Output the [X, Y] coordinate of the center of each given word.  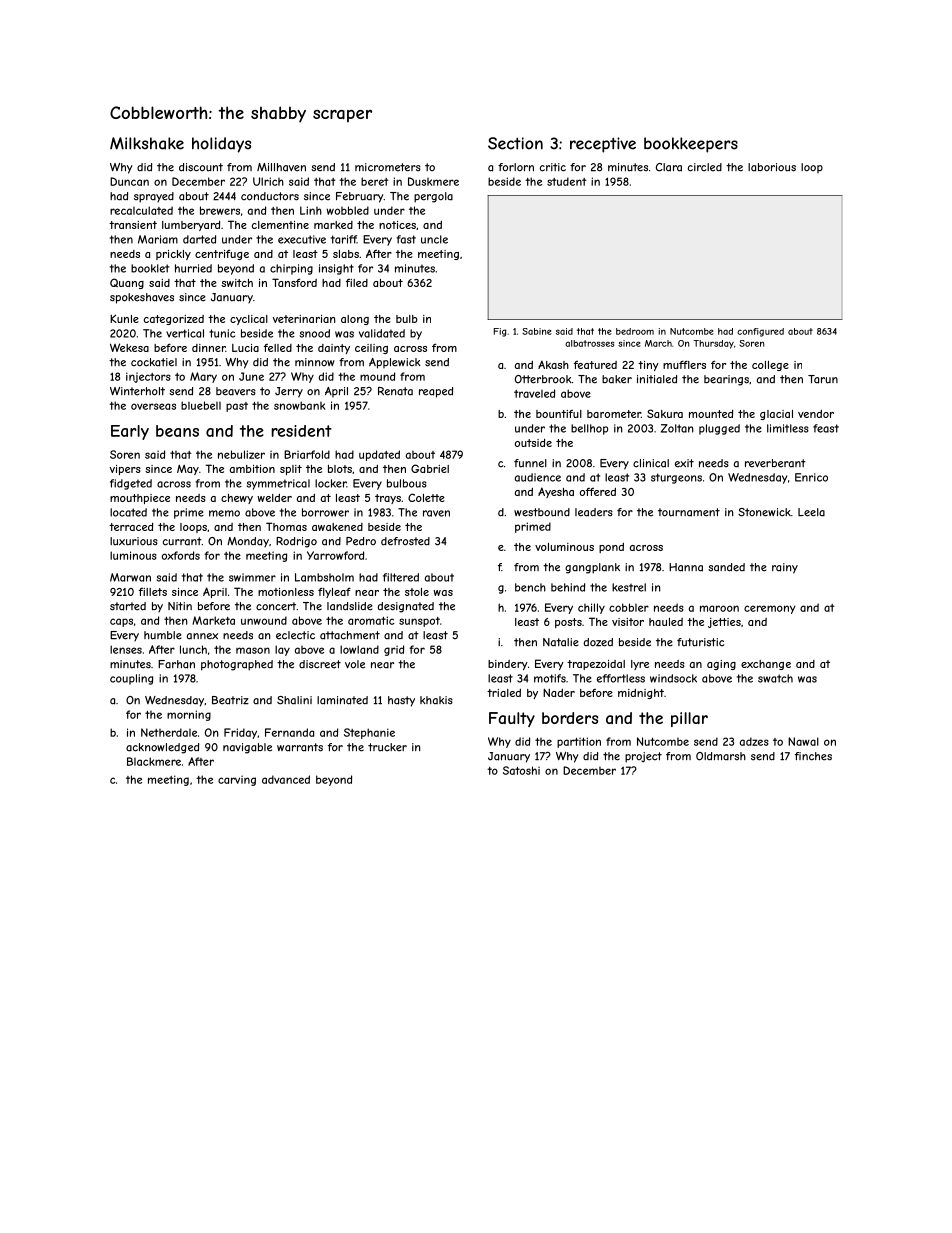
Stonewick [764, 512]
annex [202, 636]
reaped [436, 392]
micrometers [388, 167]
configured [760, 332]
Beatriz [230, 700]
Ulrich [268, 181]
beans [177, 431]
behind [568, 587]
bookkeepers [691, 145]
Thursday [713, 344]
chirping [291, 269]
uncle [434, 239]
